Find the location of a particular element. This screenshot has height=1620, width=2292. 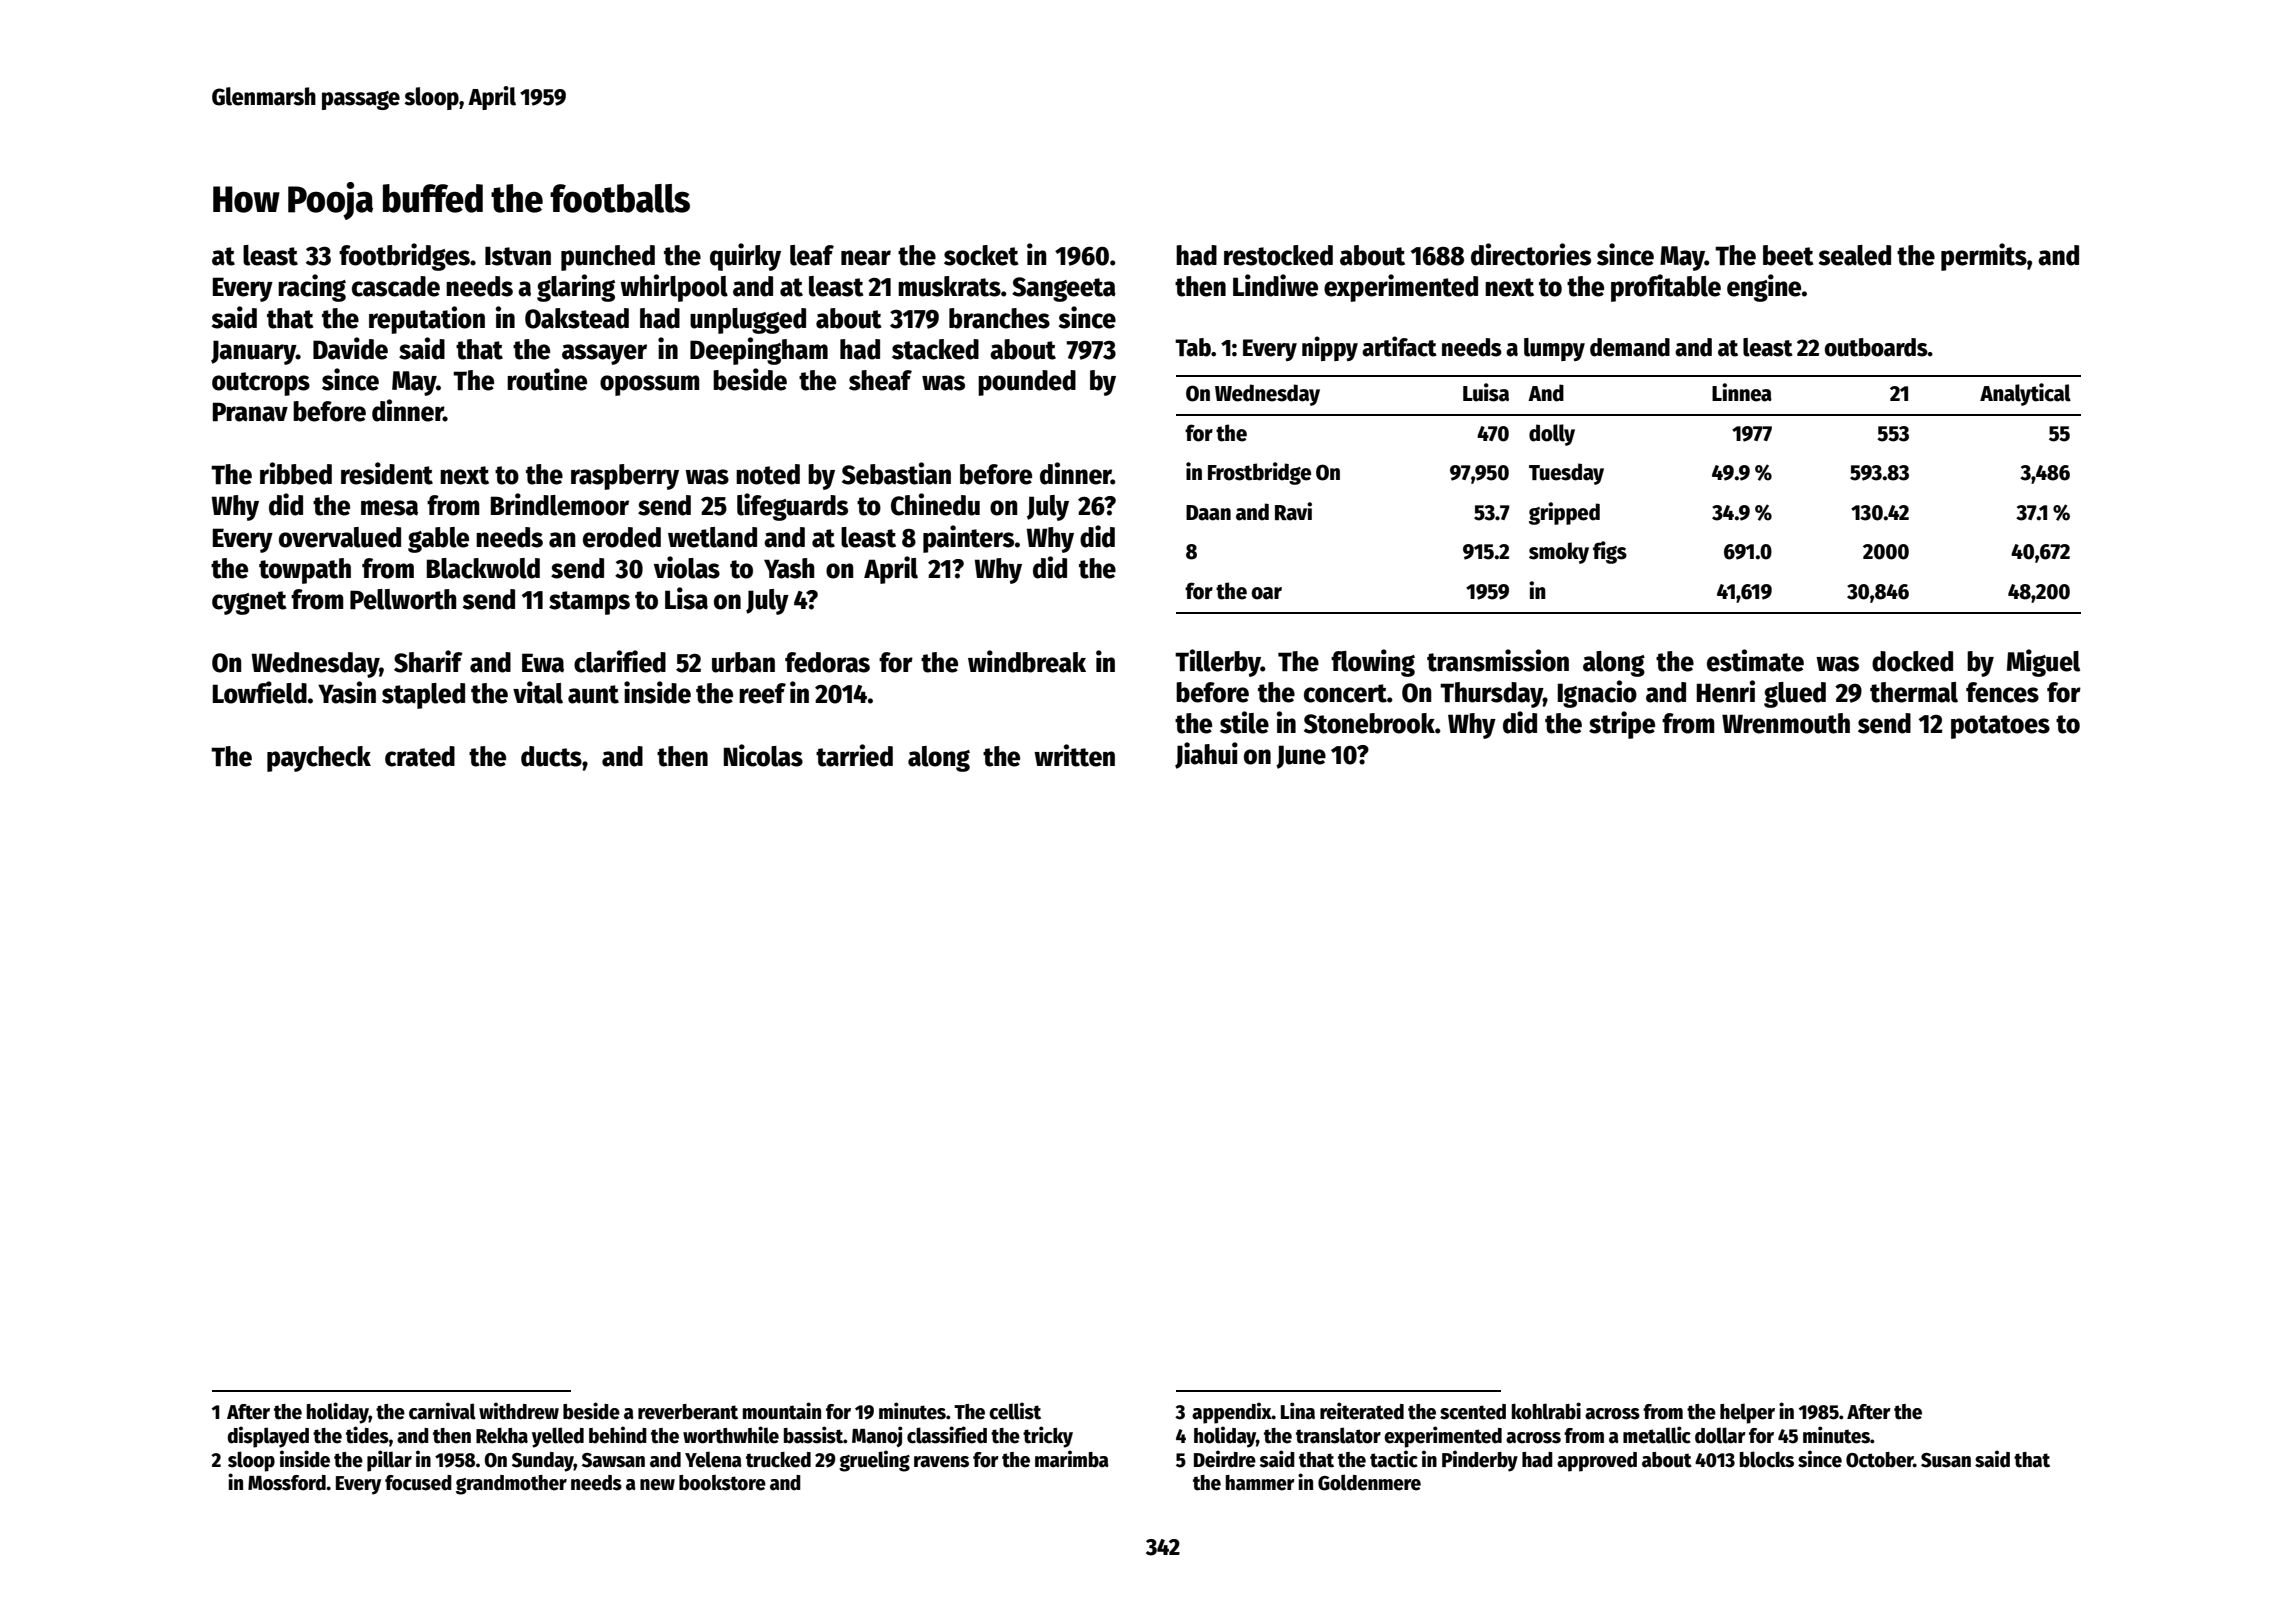

Analytical is located at coordinates (2025, 394).
